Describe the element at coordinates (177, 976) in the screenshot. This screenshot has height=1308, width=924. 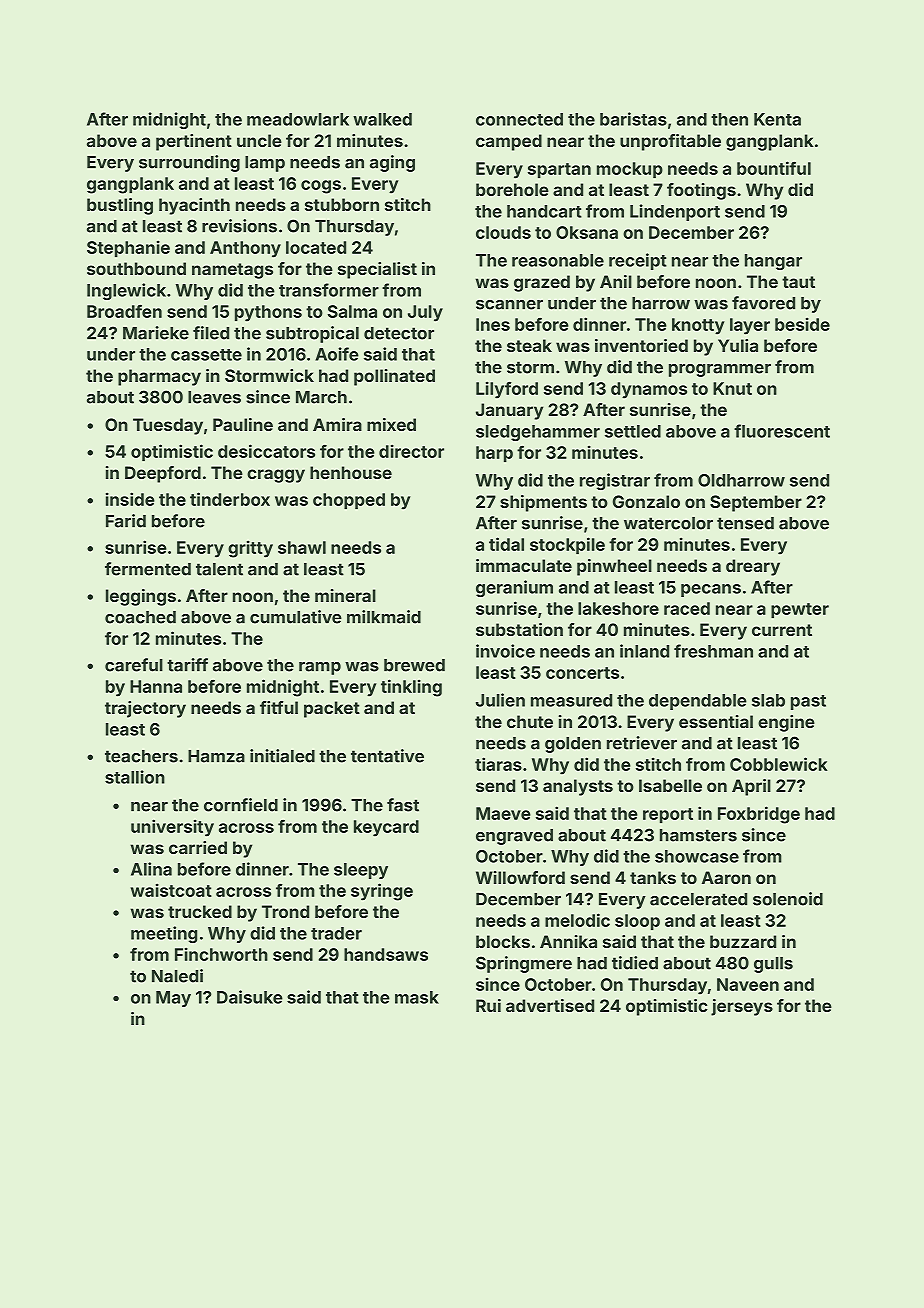
I see `Naledi` at that location.
